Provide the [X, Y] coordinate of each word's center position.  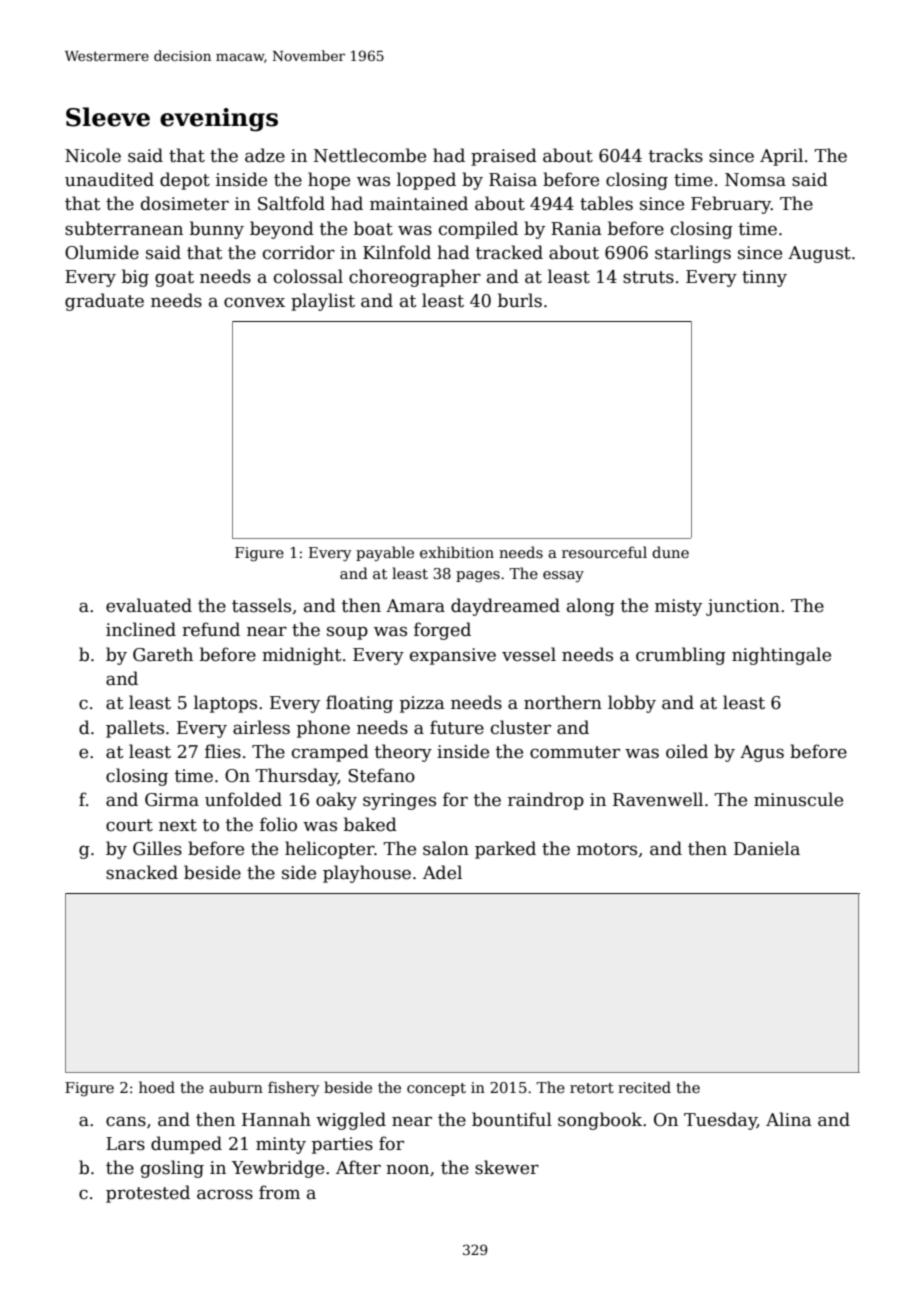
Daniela [767, 848]
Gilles [157, 848]
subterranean [124, 228]
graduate [104, 302]
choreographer [415, 278]
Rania [576, 229]
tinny [764, 278]
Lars [125, 1144]
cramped [330, 753]
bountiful [512, 1119]
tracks [676, 155]
